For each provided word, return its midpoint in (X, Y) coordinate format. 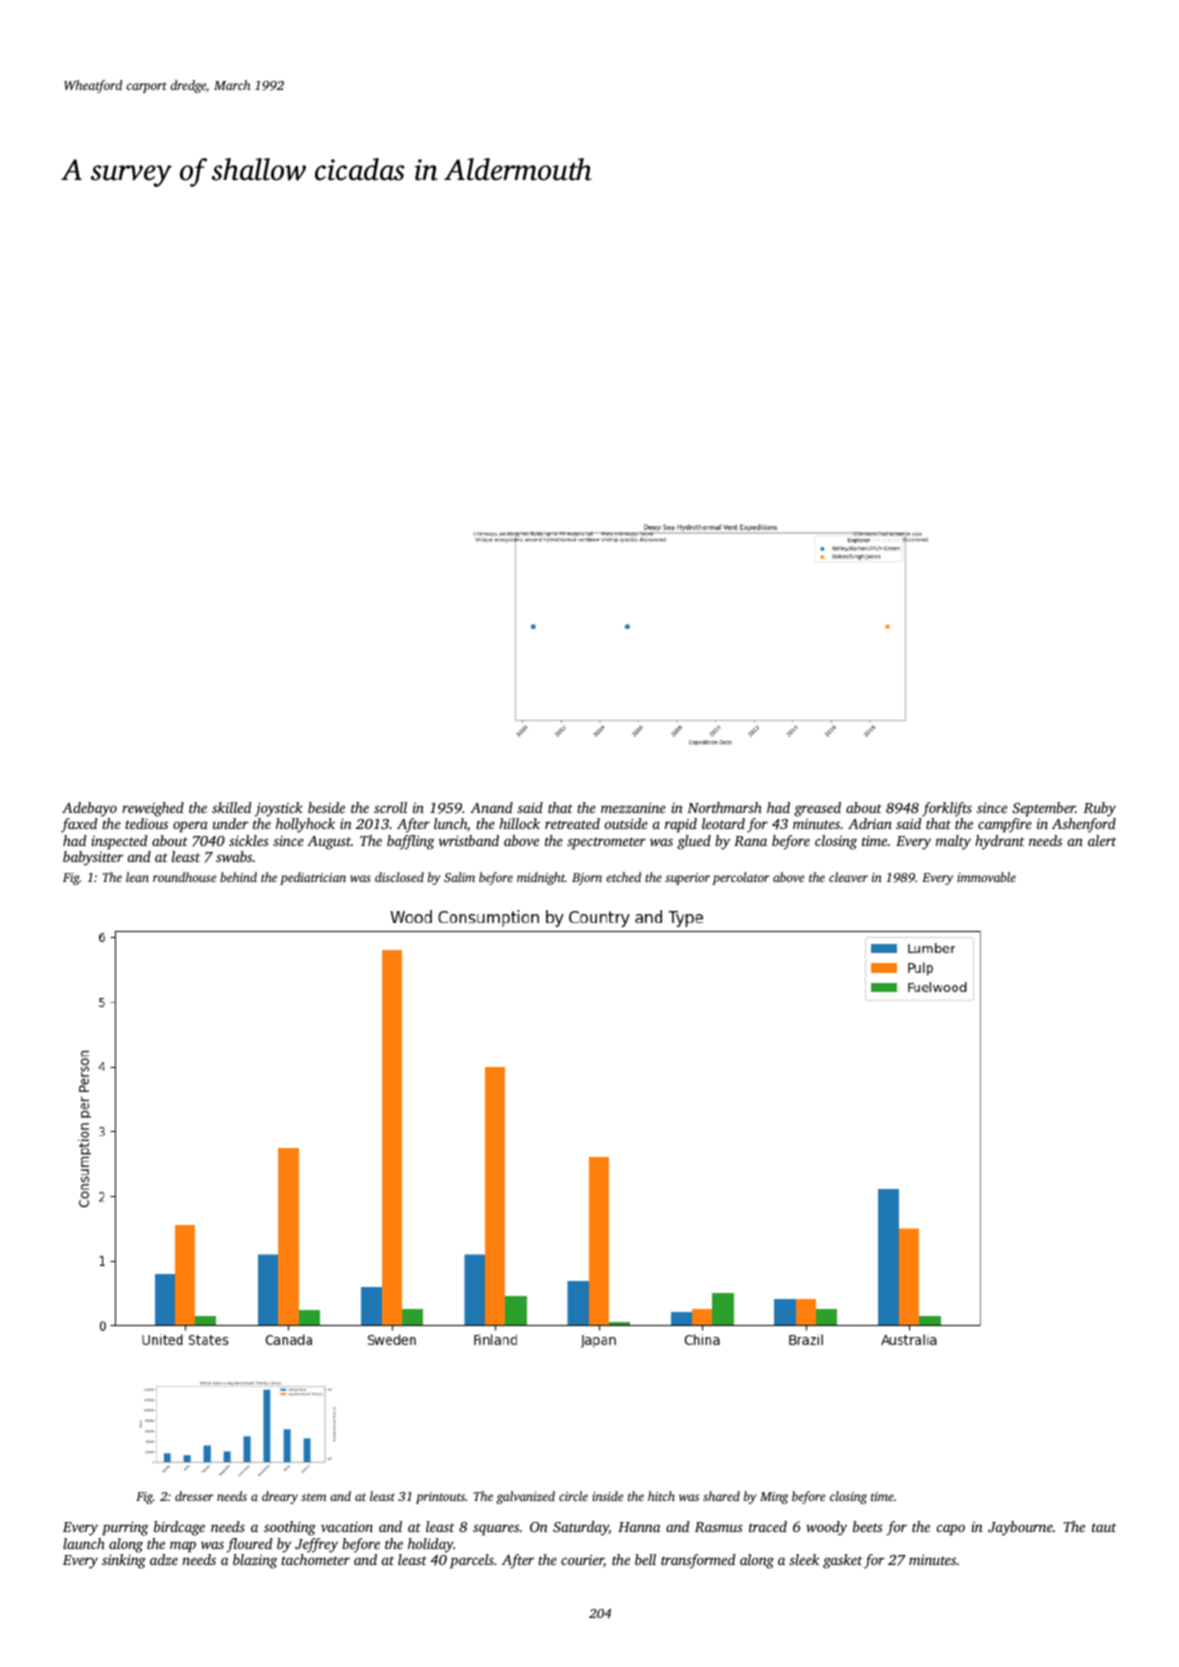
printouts (440, 1498)
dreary (280, 1497)
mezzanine (633, 807)
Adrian (870, 823)
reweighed (153, 809)
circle (573, 1496)
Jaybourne (1020, 1528)
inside (607, 1496)
